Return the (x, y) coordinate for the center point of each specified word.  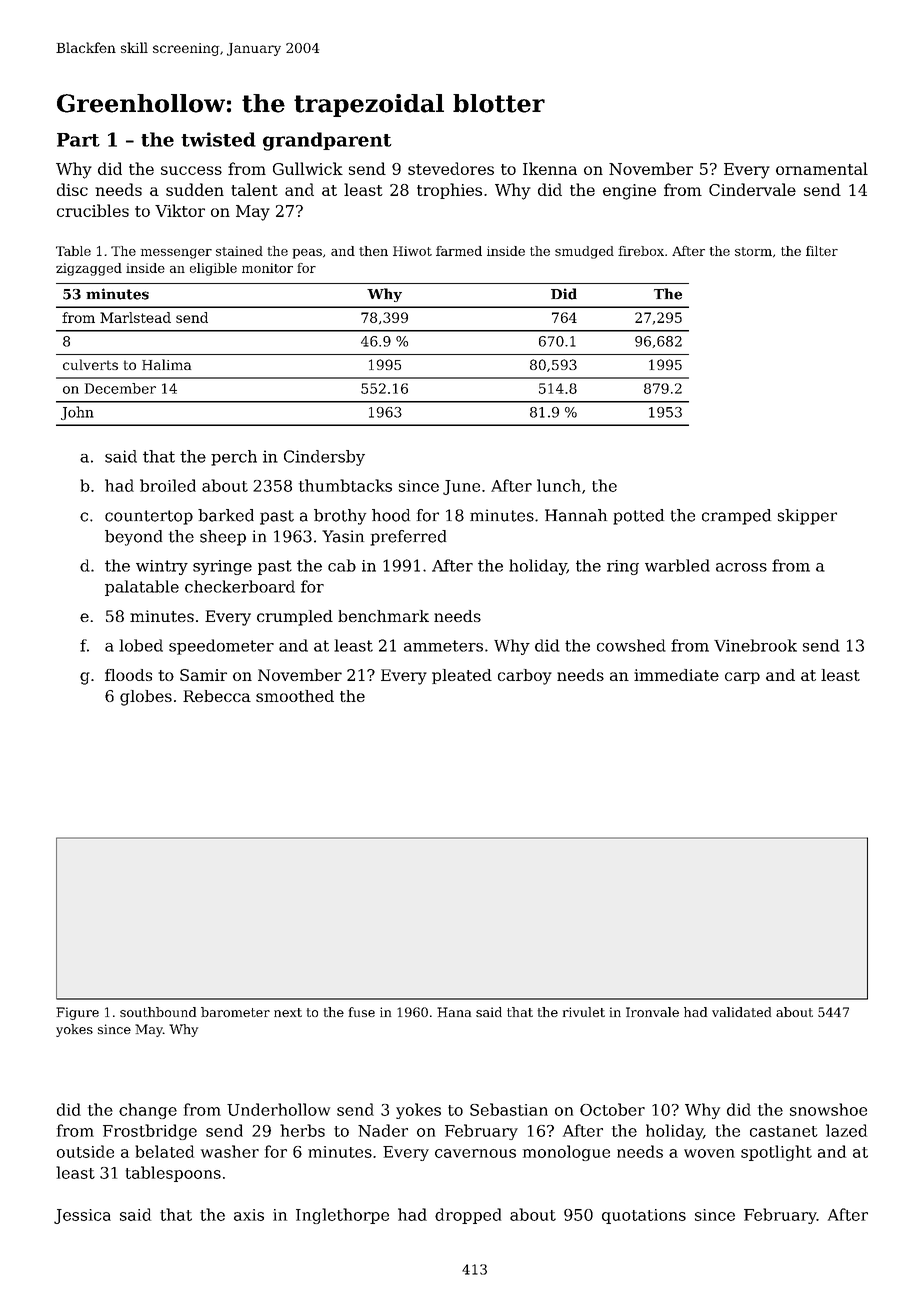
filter (822, 251)
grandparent (327, 141)
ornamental (822, 168)
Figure (77, 1013)
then (373, 251)
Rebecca (217, 696)
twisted (218, 139)
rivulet (584, 1012)
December (120, 388)
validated (741, 1012)
